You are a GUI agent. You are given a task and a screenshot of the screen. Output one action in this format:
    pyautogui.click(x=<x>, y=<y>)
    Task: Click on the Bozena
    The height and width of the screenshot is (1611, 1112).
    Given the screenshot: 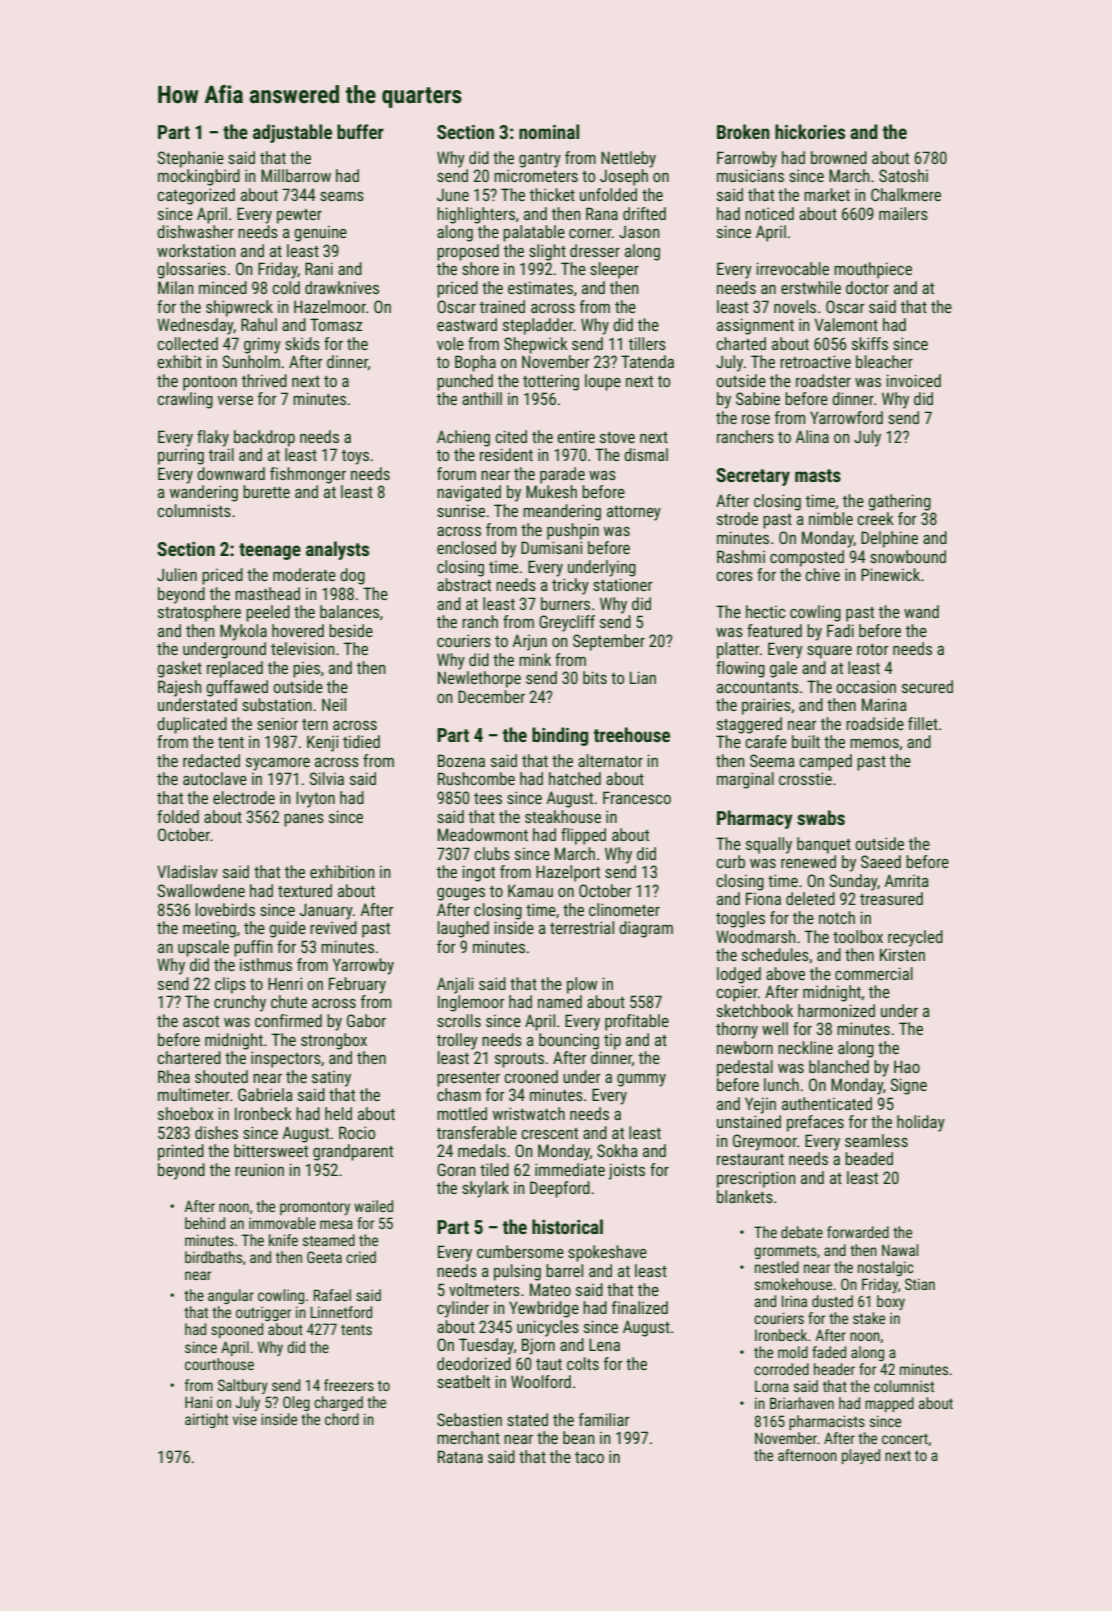 What is the action you would take?
    pyautogui.click(x=461, y=760)
